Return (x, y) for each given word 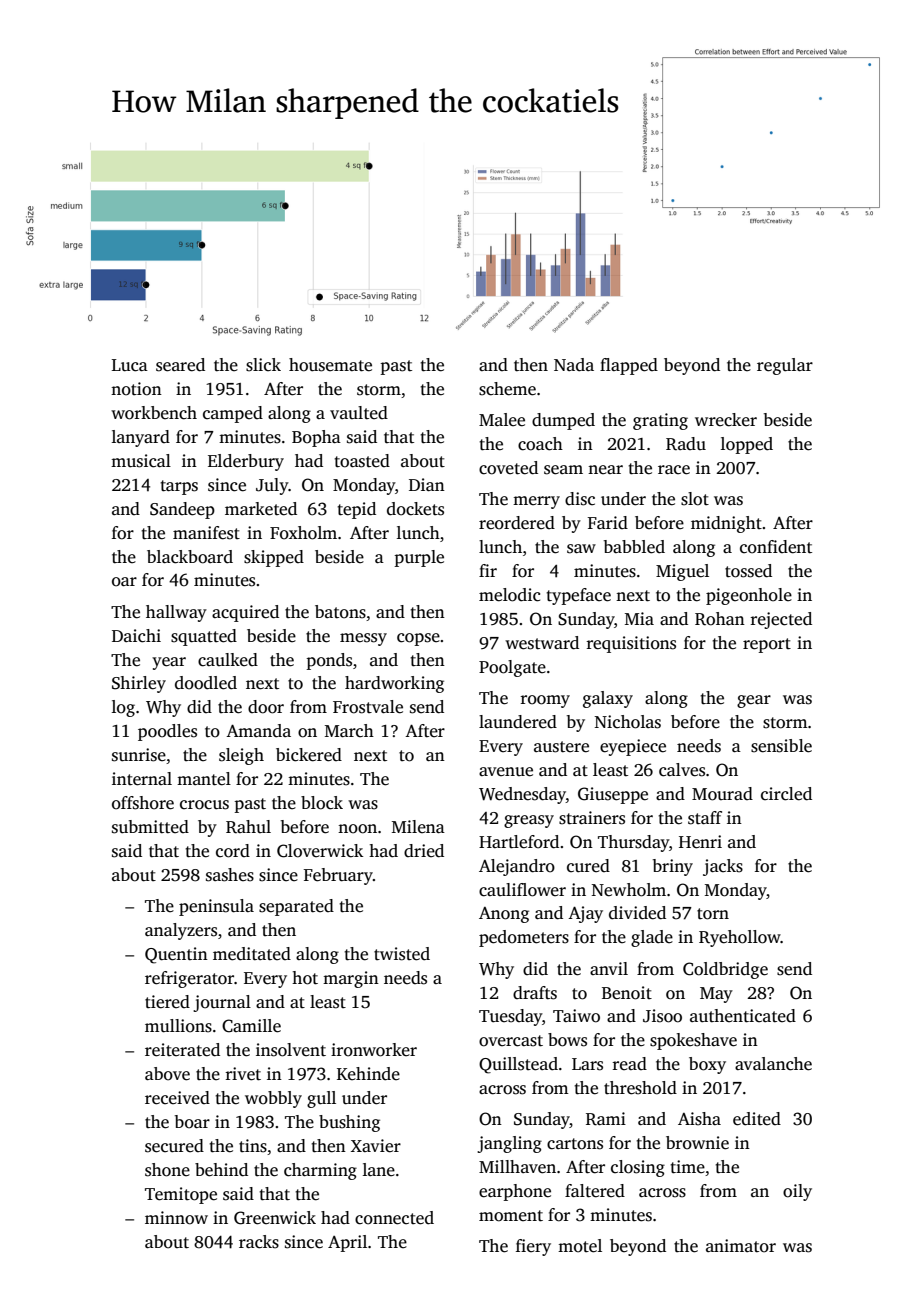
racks (259, 1242)
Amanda (258, 731)
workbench (154, 413)
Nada (574, 365)
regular (785, 366)
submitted (150, 827)
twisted (402, 954)
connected (394, 1218)
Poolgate (512, 668)
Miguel (682, 572)
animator (741, 1246)
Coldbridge (725, 970)
